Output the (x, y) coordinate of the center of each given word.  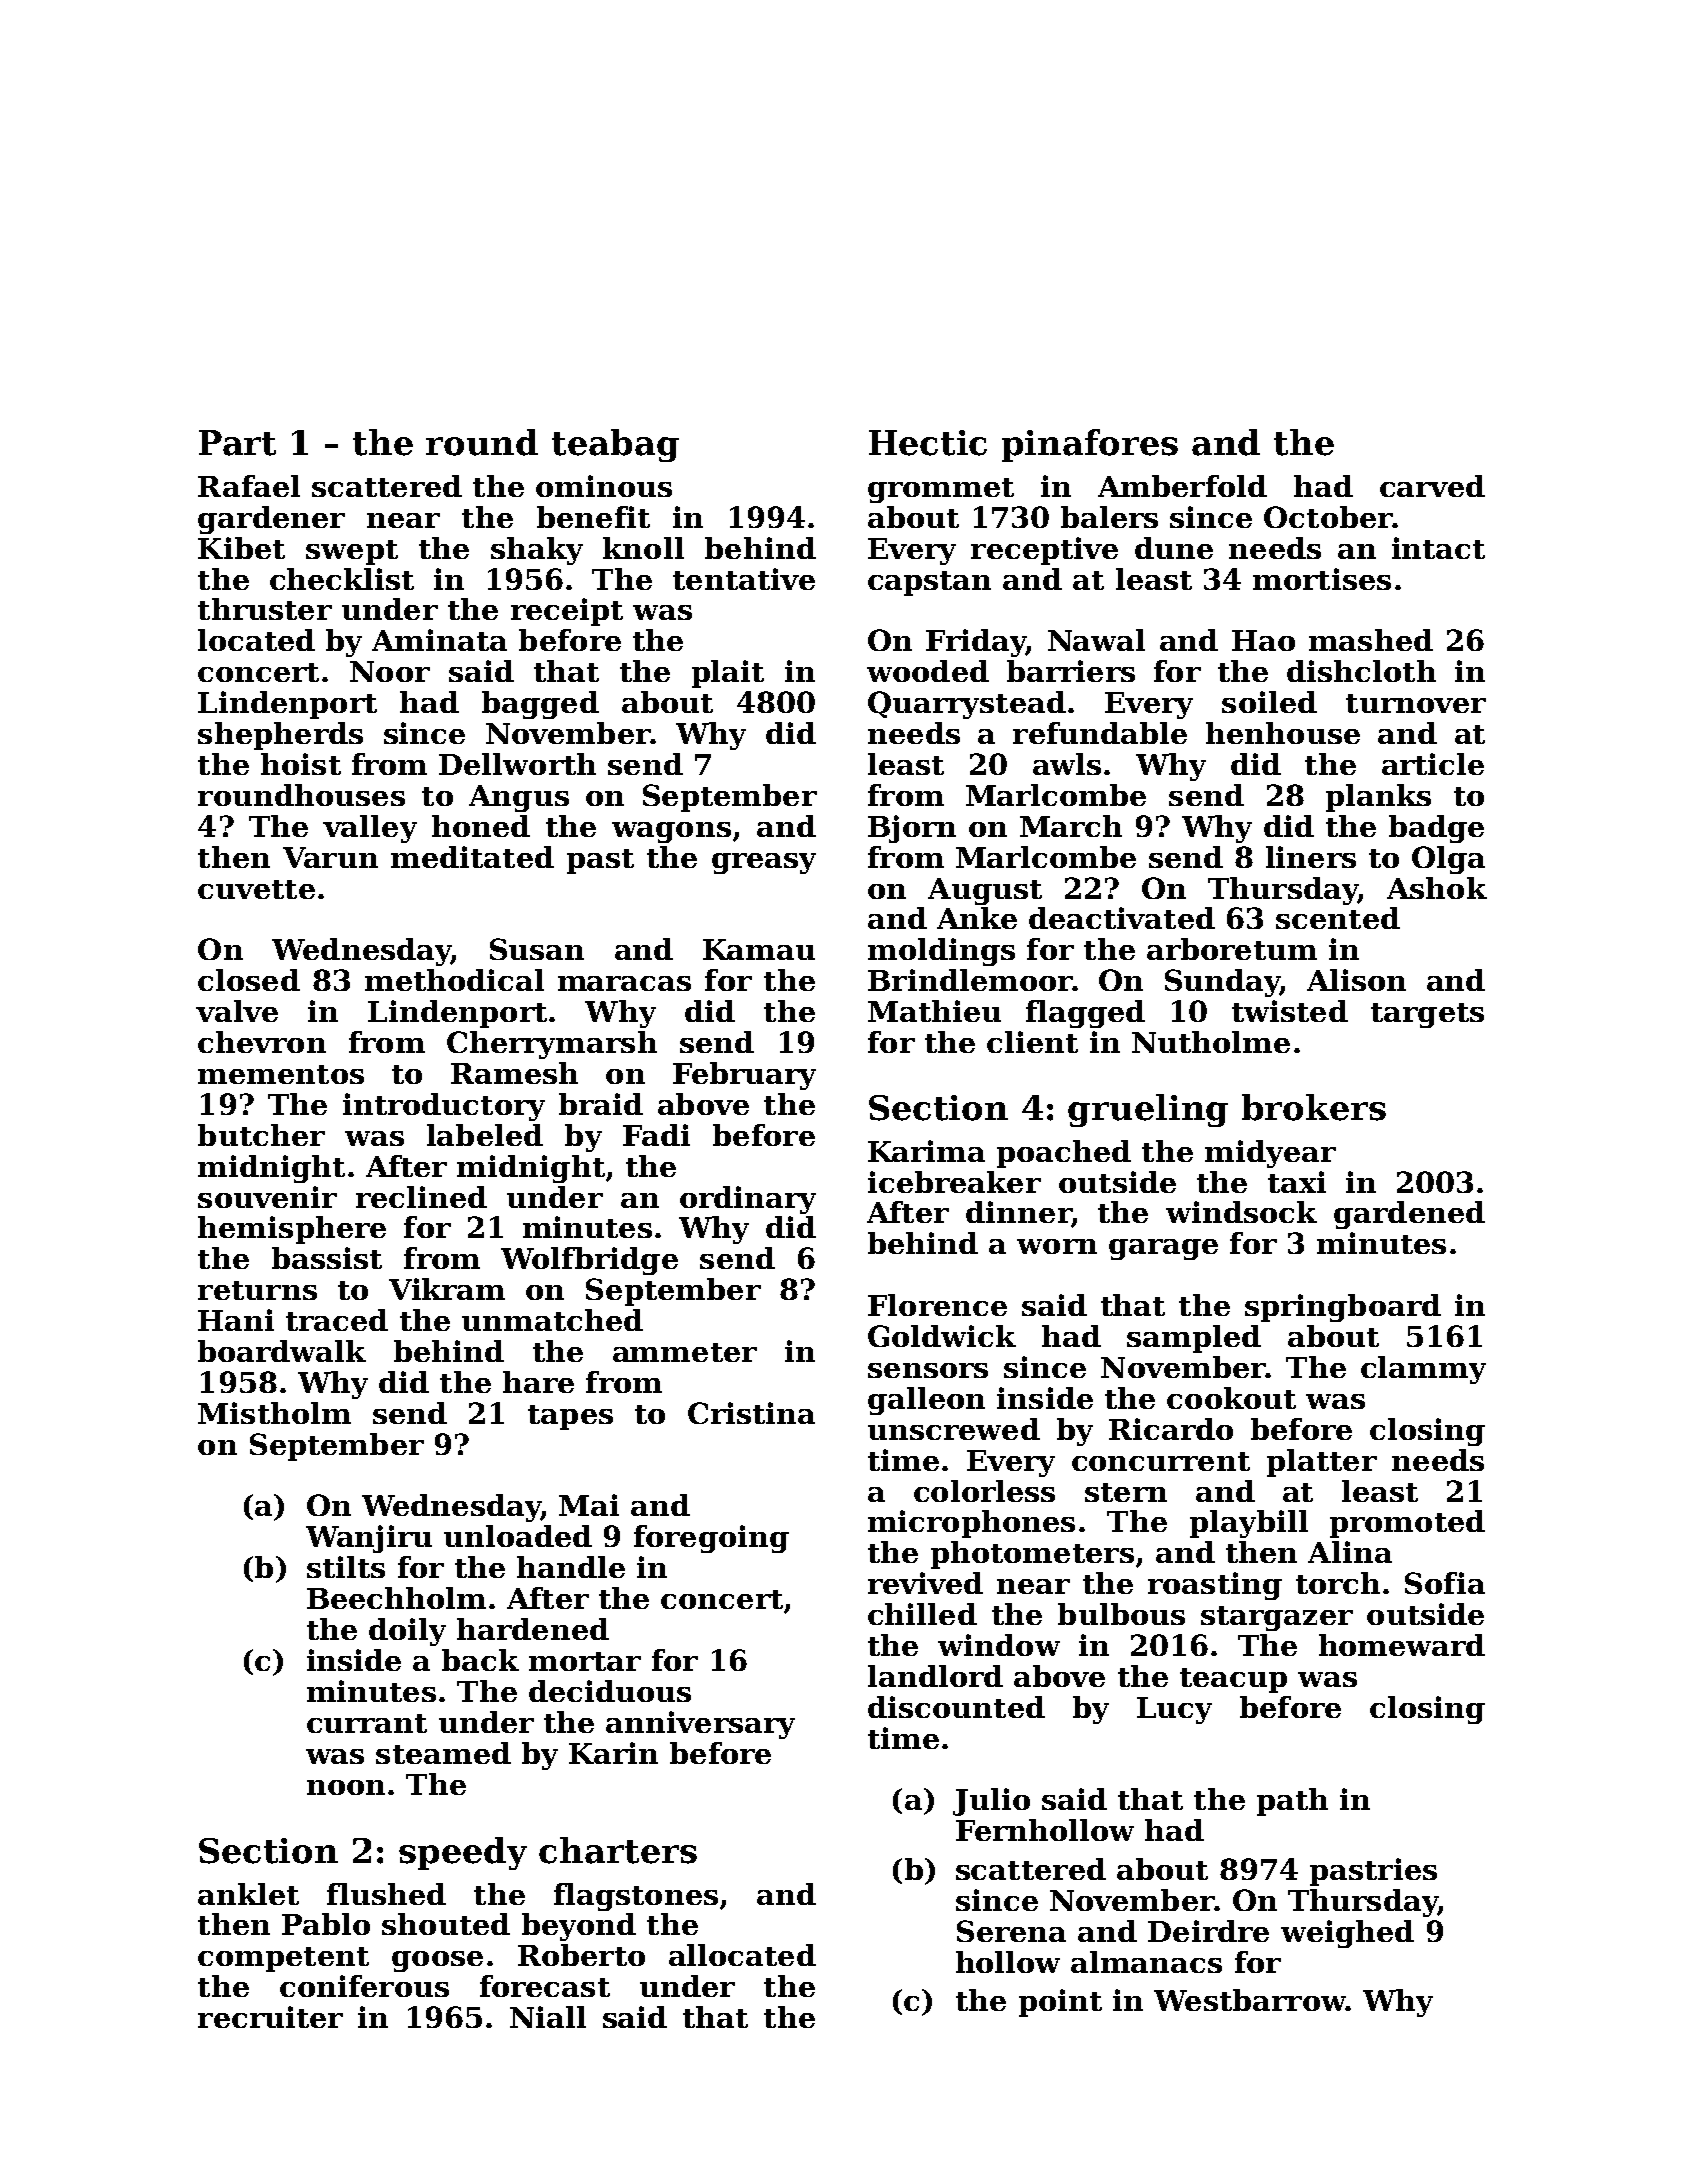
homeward (1402, 1645)
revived (925, 1583)
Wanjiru (369, 1539)
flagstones (636, 1897)
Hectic (928, 443)
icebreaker (954, 1182)
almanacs (1146, 1962)
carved (1432, 486)
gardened (1409, 1215)
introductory (444, 1107)
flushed (386, 1894)
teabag (615, 445)
